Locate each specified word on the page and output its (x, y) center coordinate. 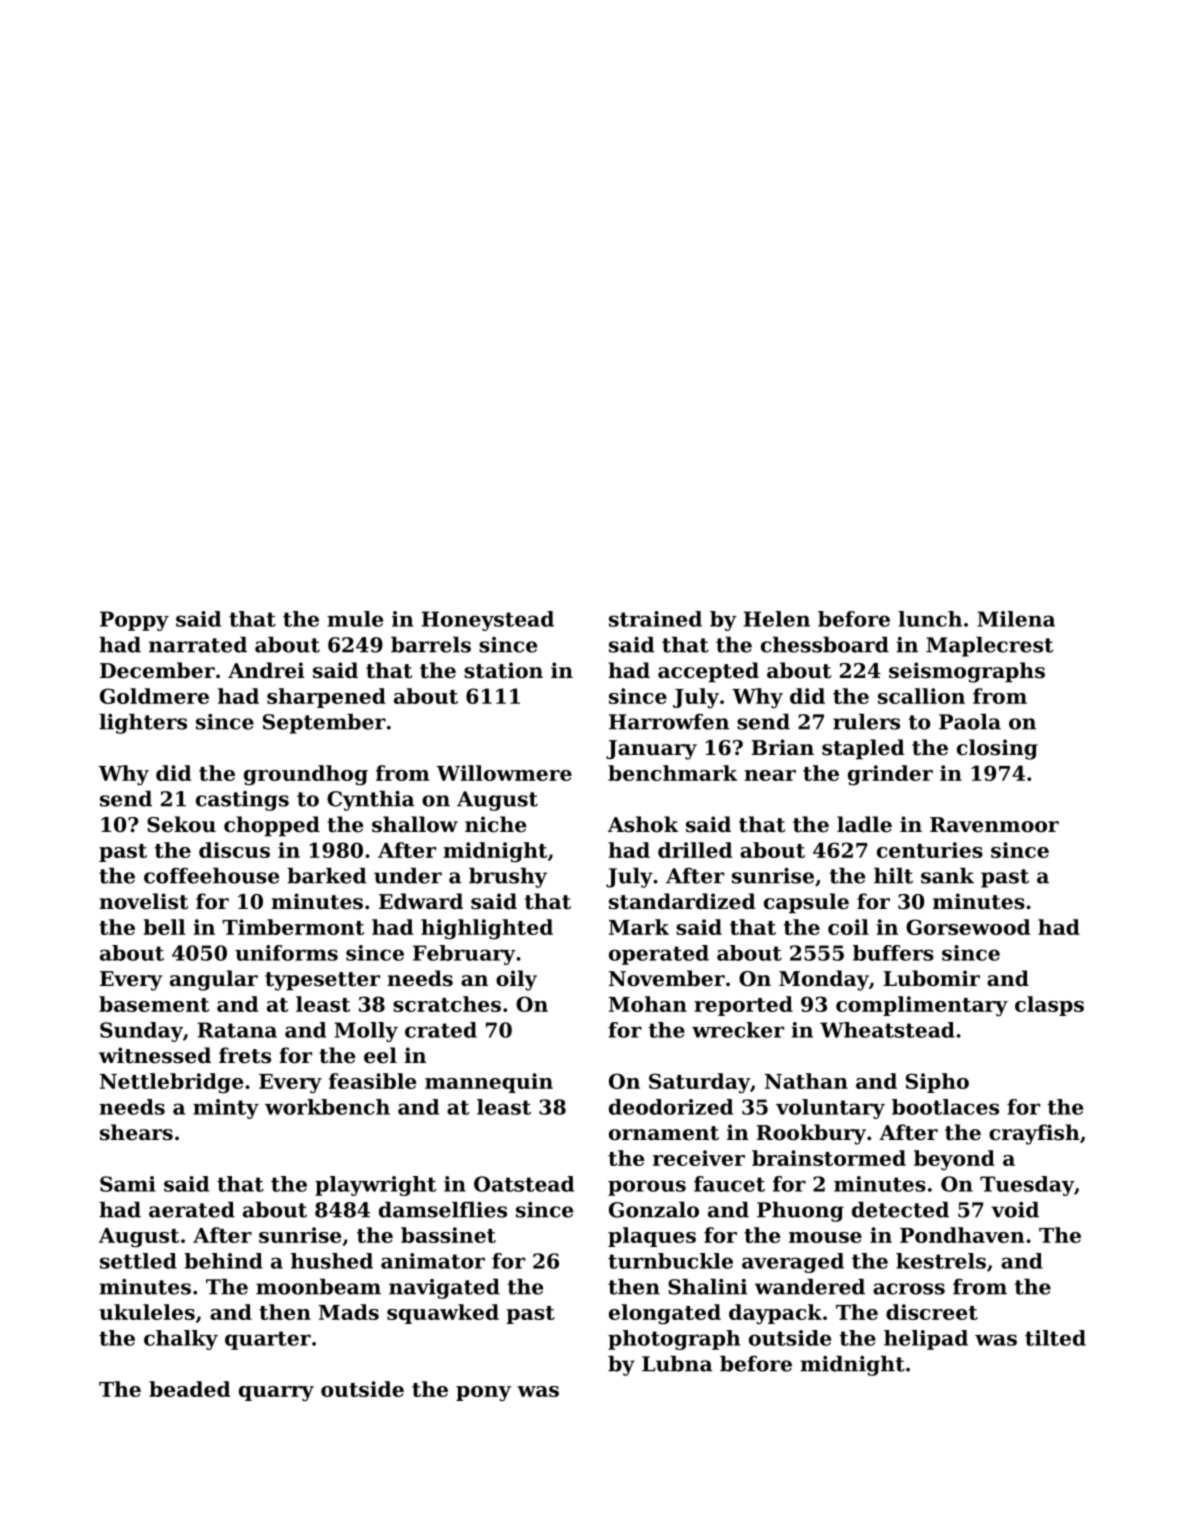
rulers (866, 722)
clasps (1049, 1006)
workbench (327, 1107)
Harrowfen (669, 722)
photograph (674, 1340)
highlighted (487, 929)
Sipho (937, 1083)
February (464, 955)
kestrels (941, 1261)
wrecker (738, 1030)
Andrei (266, 670)
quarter (268, 1340)
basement (154, 1004)
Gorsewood (968, 927)
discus (234, 850)
